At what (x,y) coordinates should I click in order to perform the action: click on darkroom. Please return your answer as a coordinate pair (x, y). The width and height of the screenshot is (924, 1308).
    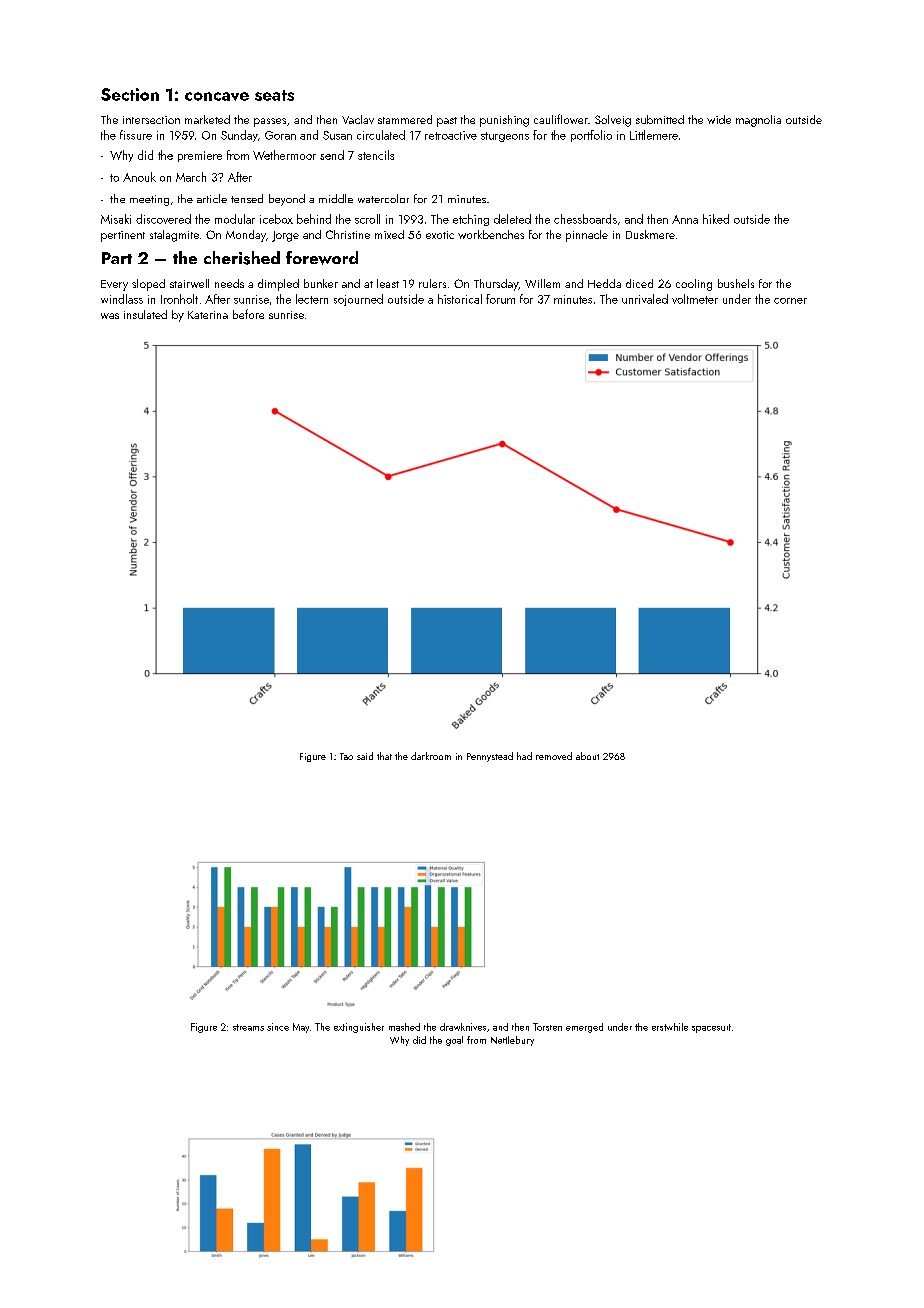
    Looking at the image, I should click on (431, 756).
